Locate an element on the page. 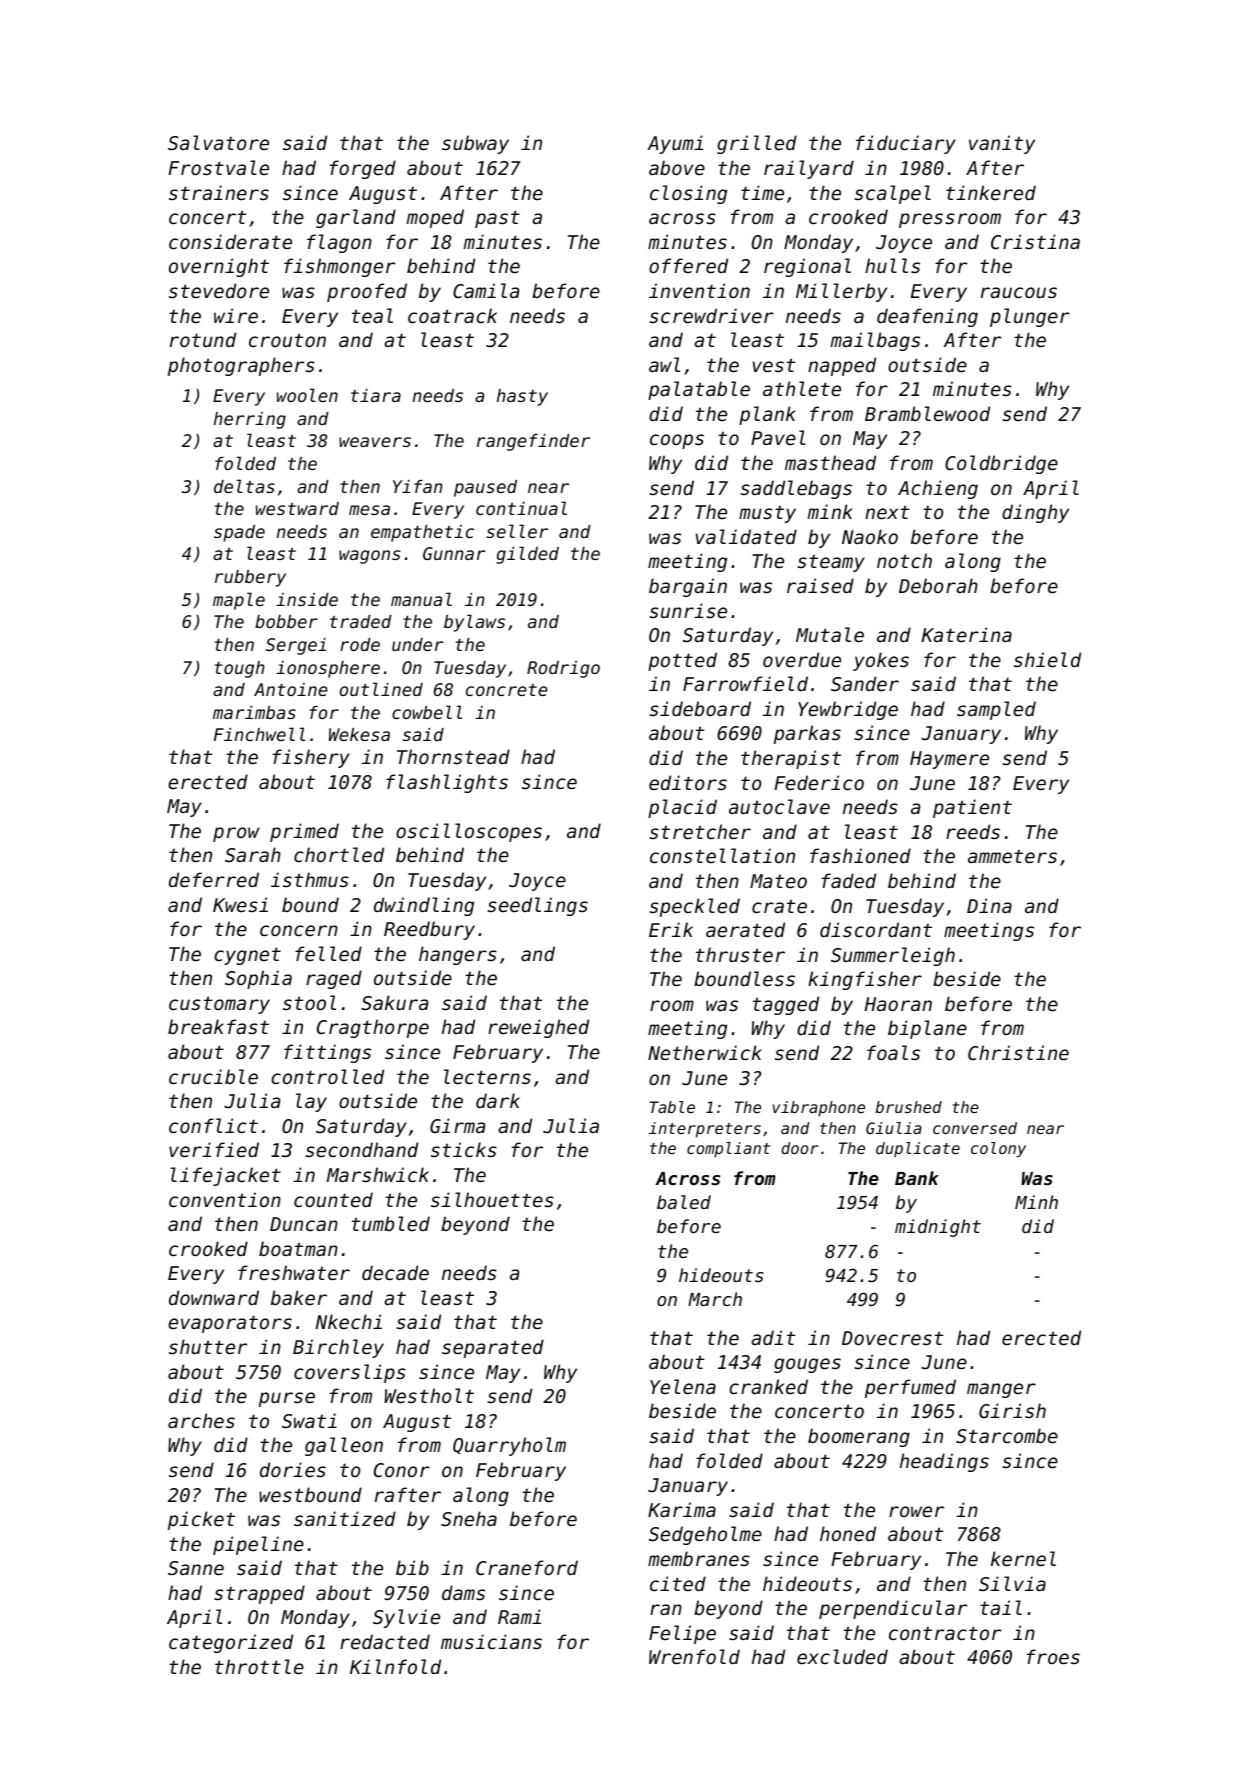 This page has height=1769, width=1251. yokes is located at coordinates (881, 661).
